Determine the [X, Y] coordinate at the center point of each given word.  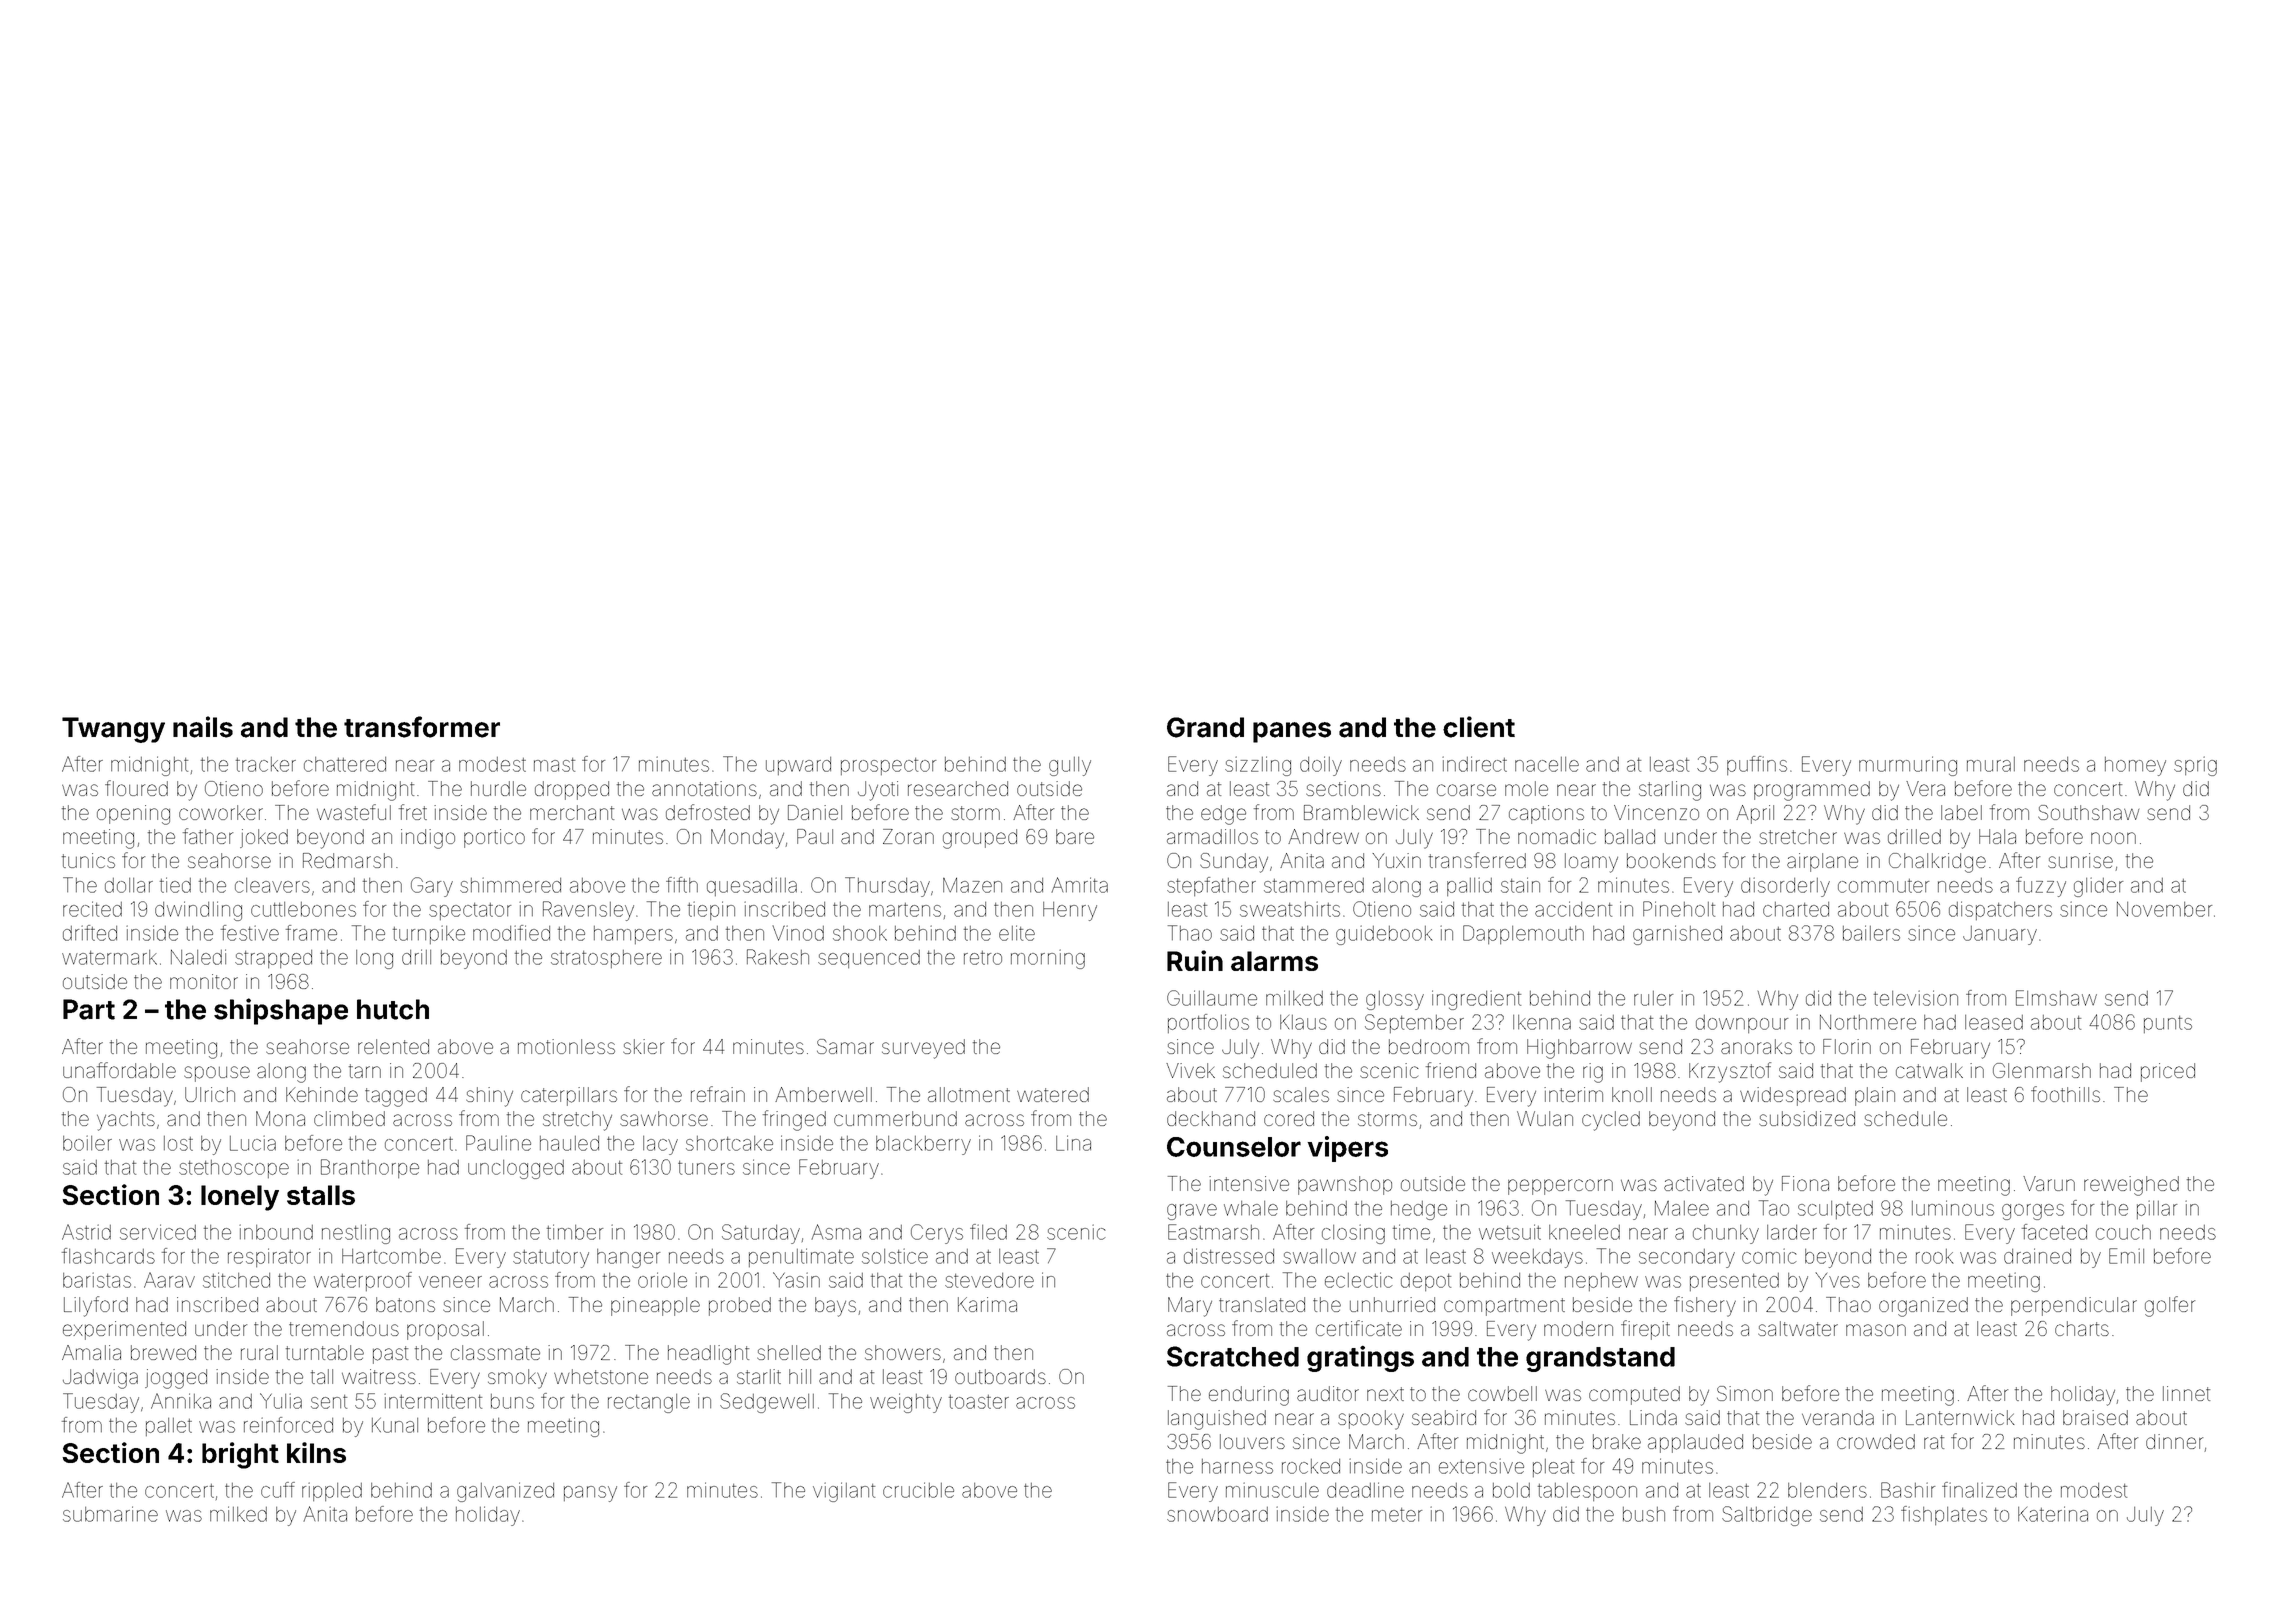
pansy [590, 1494]
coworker [221, 812]
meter [1397, 1515]
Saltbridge [1767, 1516]
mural [1991, 764]
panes [1292, 732]
